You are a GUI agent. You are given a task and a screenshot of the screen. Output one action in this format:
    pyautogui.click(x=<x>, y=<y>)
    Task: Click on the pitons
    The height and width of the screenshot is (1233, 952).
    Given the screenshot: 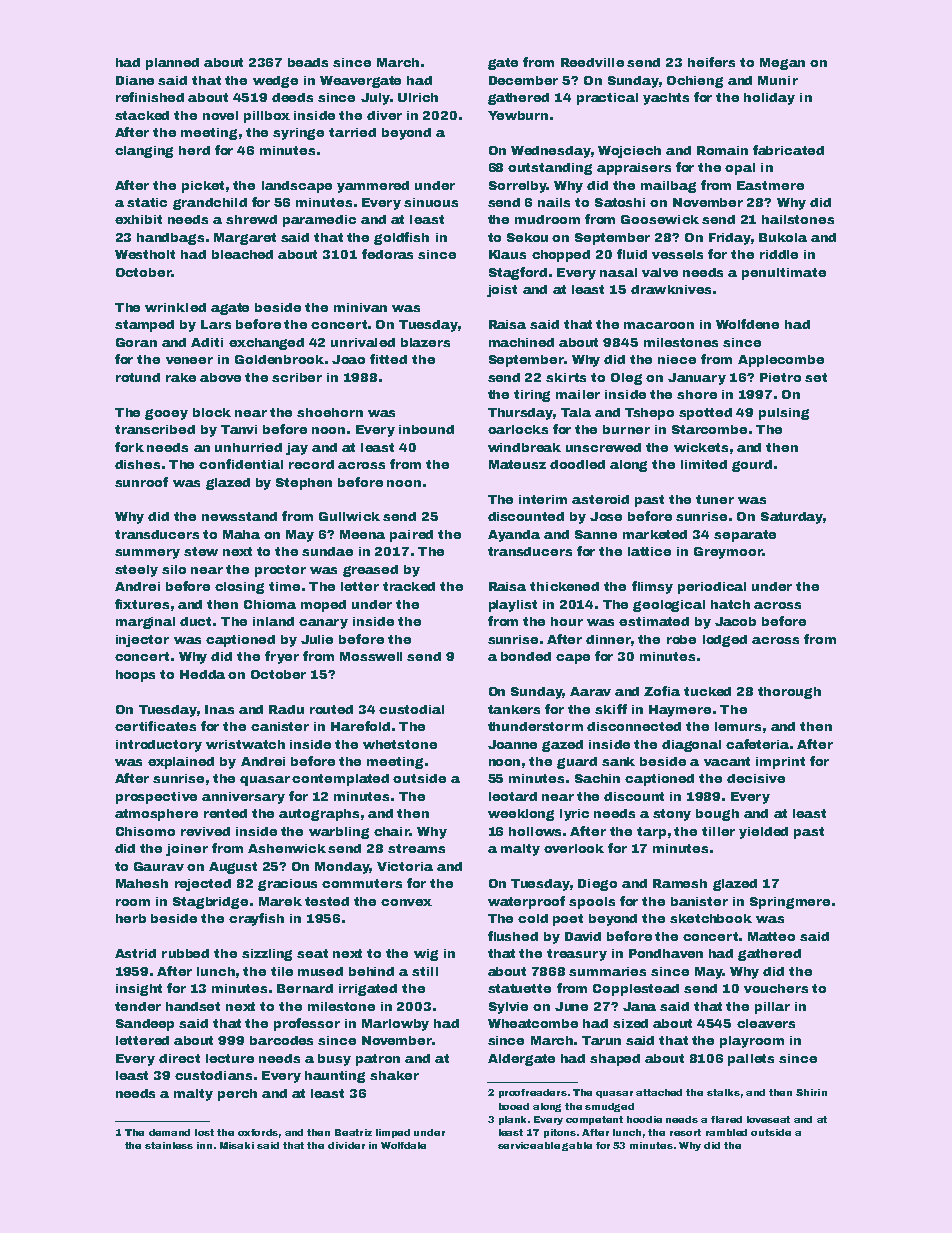 What is the action you would take?
    pyautogui.click(x=560, y=1133)
